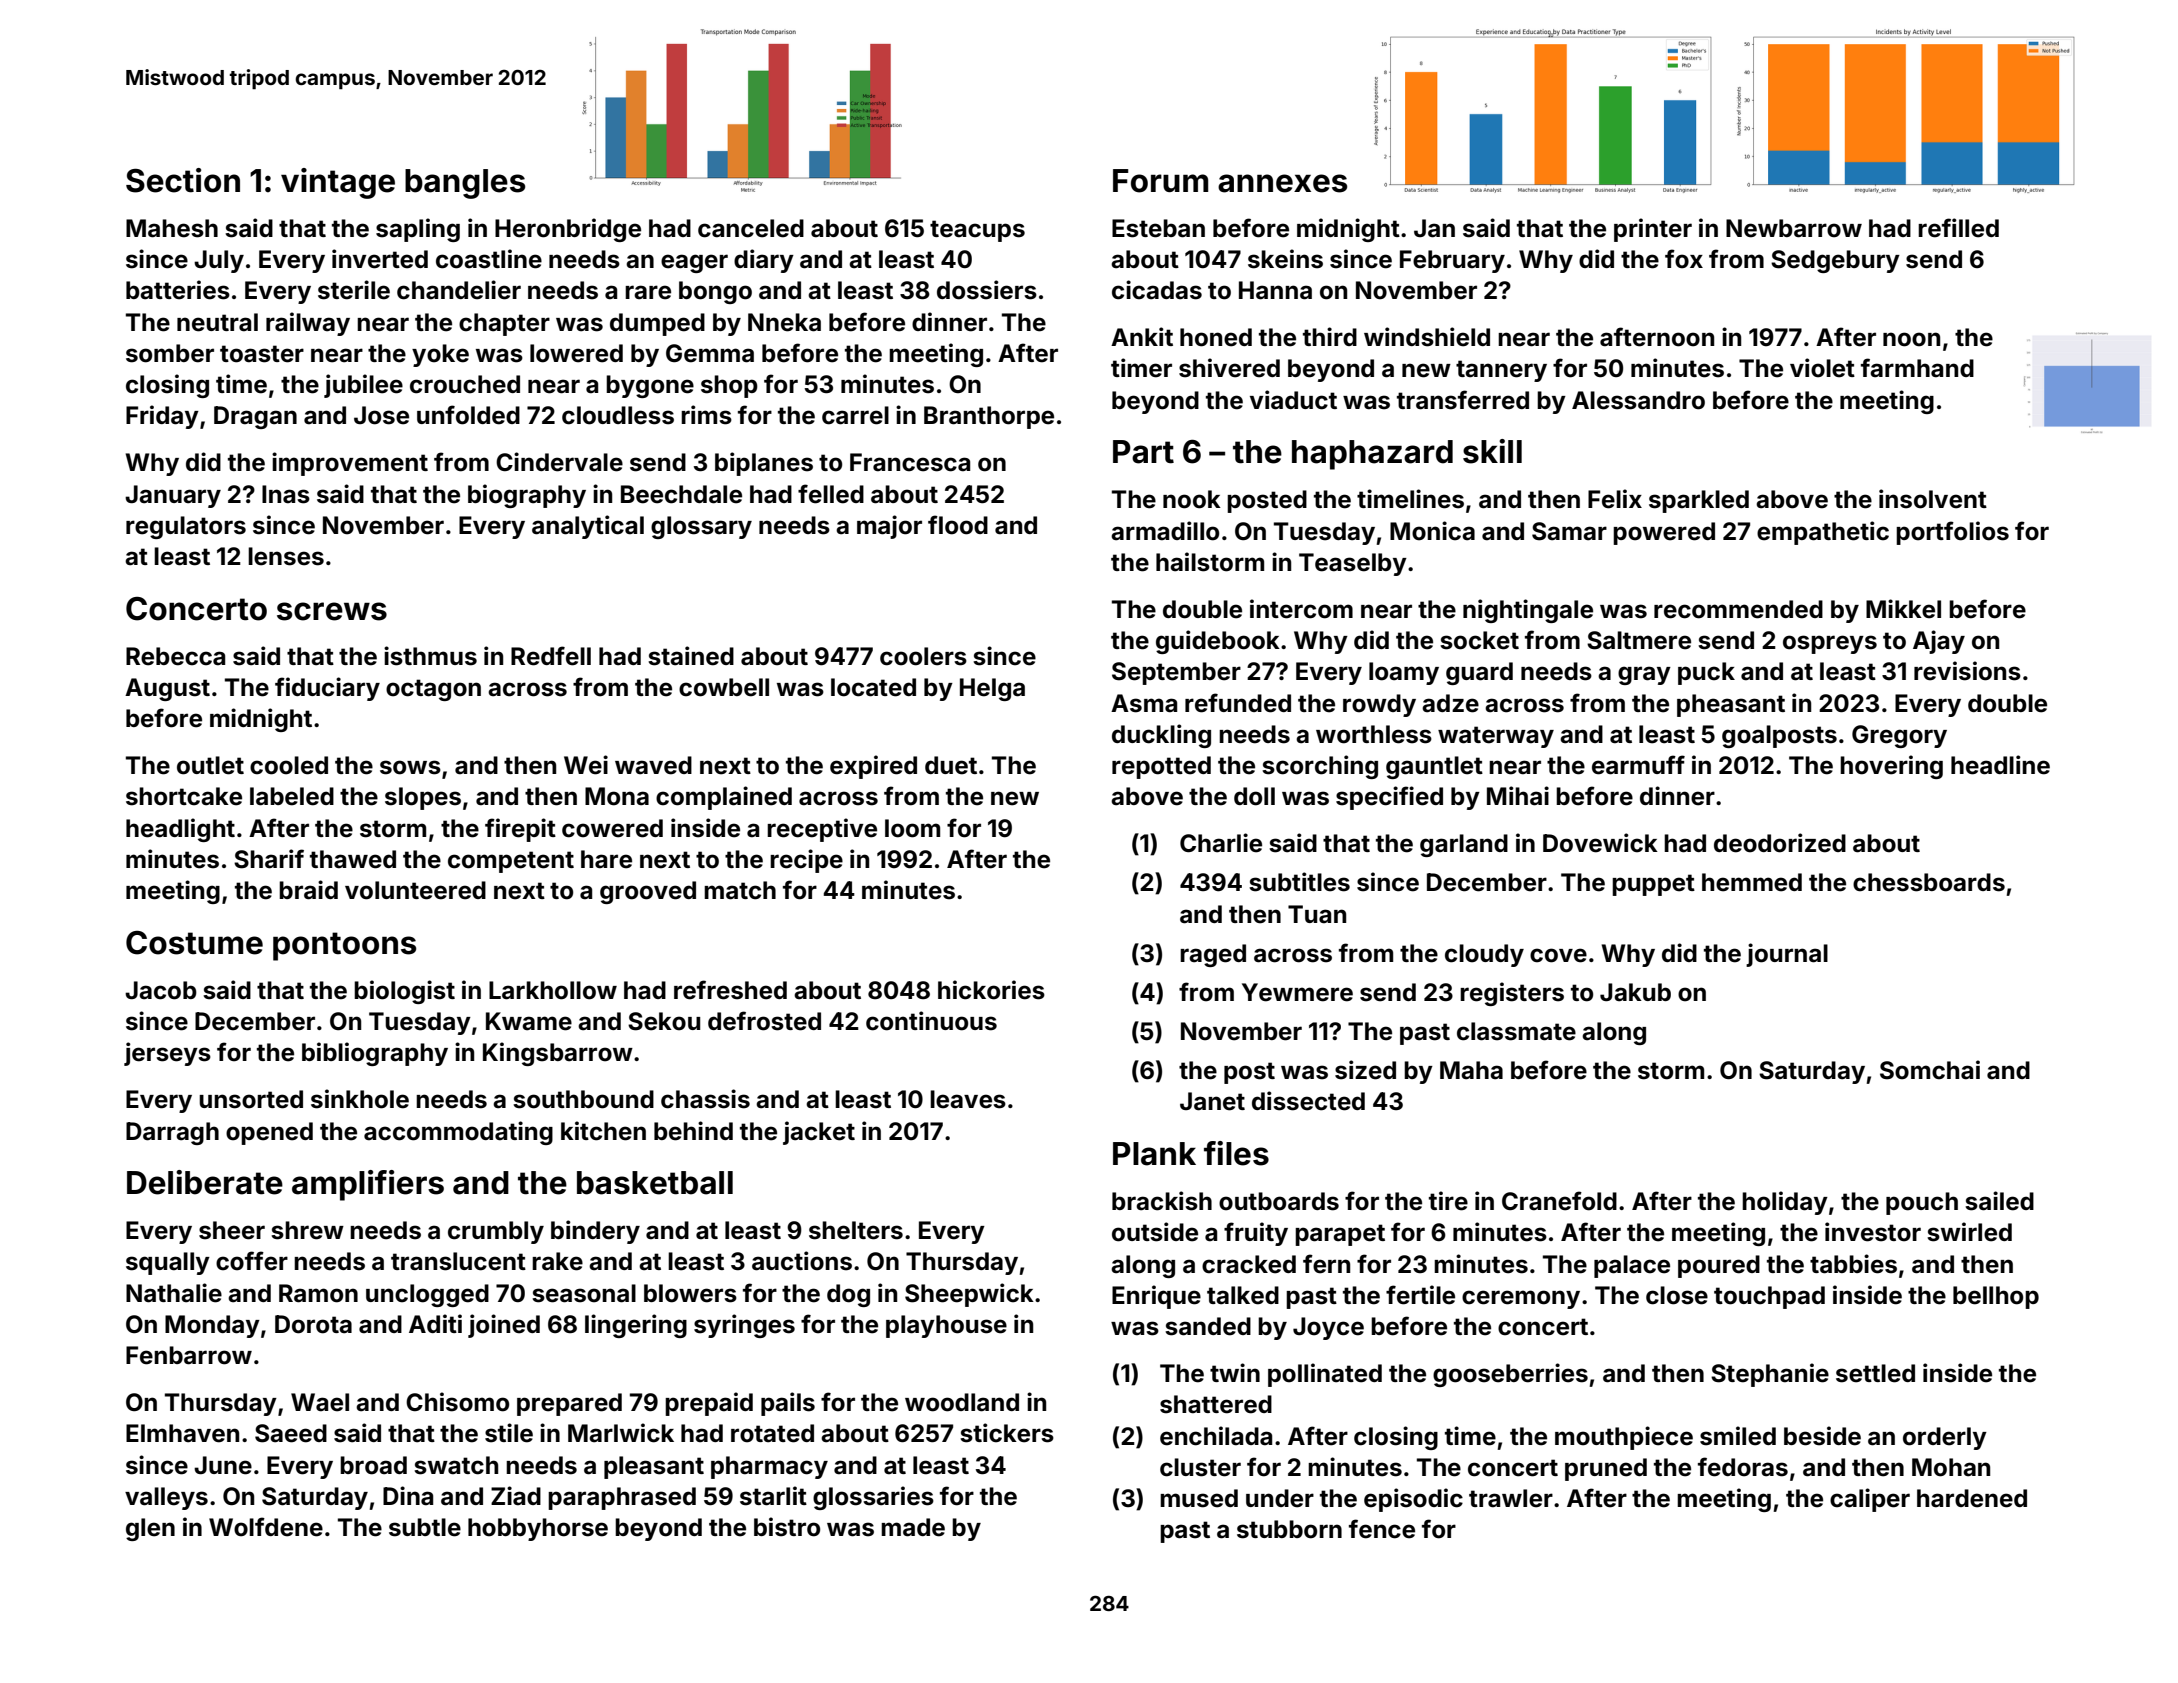 This image has height=1683, width=2178. I want to click on hardened, so click(1972, 1498).
